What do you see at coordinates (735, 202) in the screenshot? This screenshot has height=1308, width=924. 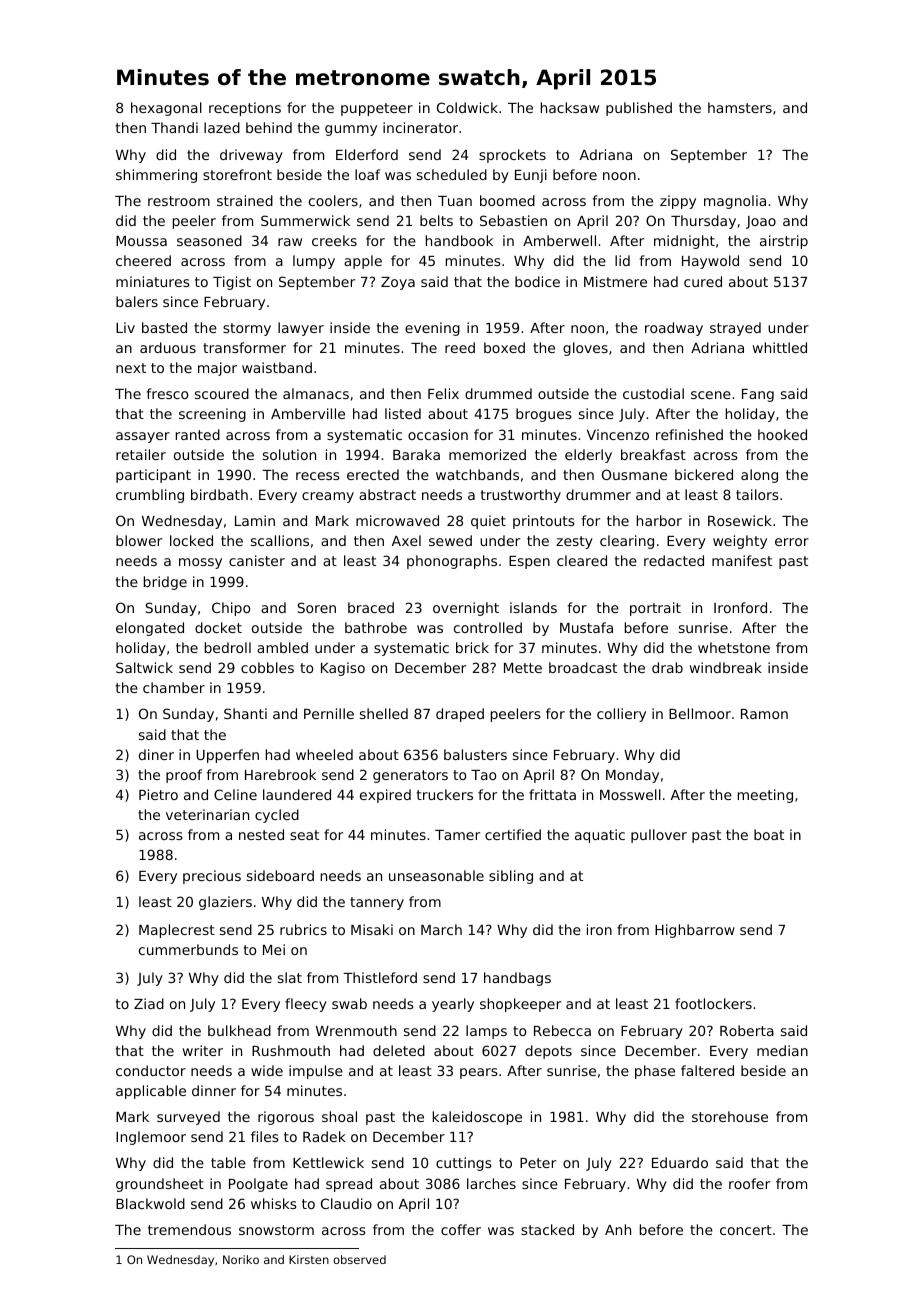 I see `magnolia` at bounding box center [735, 202].
